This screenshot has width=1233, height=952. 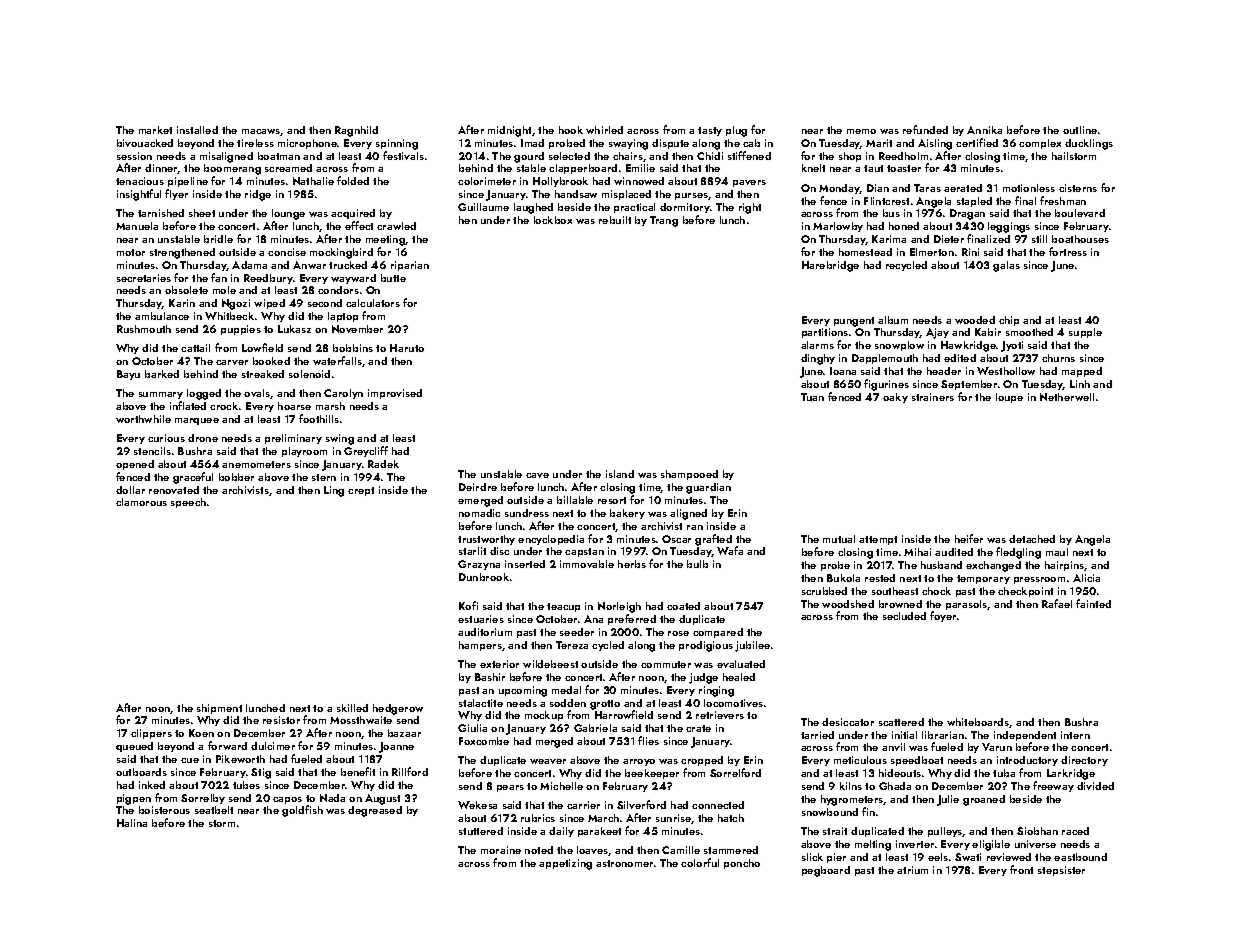 What do you see at coordinates (131, 252) in the screenshot?
I see `motor` at bounding box center [131, 252].
